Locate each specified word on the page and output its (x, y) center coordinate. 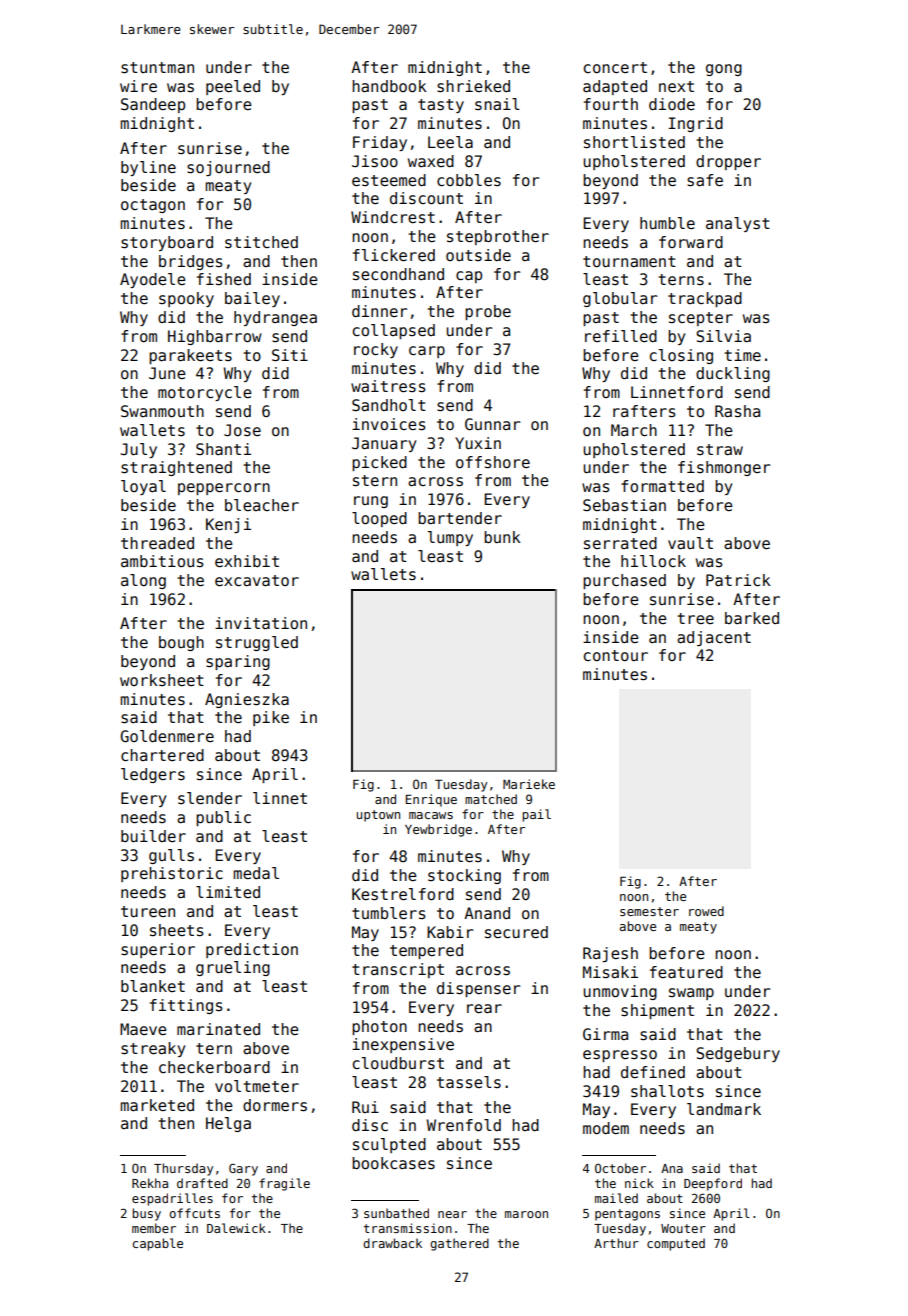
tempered (426, 951)
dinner (379, 311)
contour (615, 655)
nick (639, 1183)
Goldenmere (167, 736)
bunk (502, 537)
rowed (706, 911)
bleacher (262, 505)
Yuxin (478, 443)
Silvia (723, 336)
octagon (153, 206)
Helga (228, 1124)
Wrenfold (463, 1125)
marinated (218, 1029)
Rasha (737, 411)
